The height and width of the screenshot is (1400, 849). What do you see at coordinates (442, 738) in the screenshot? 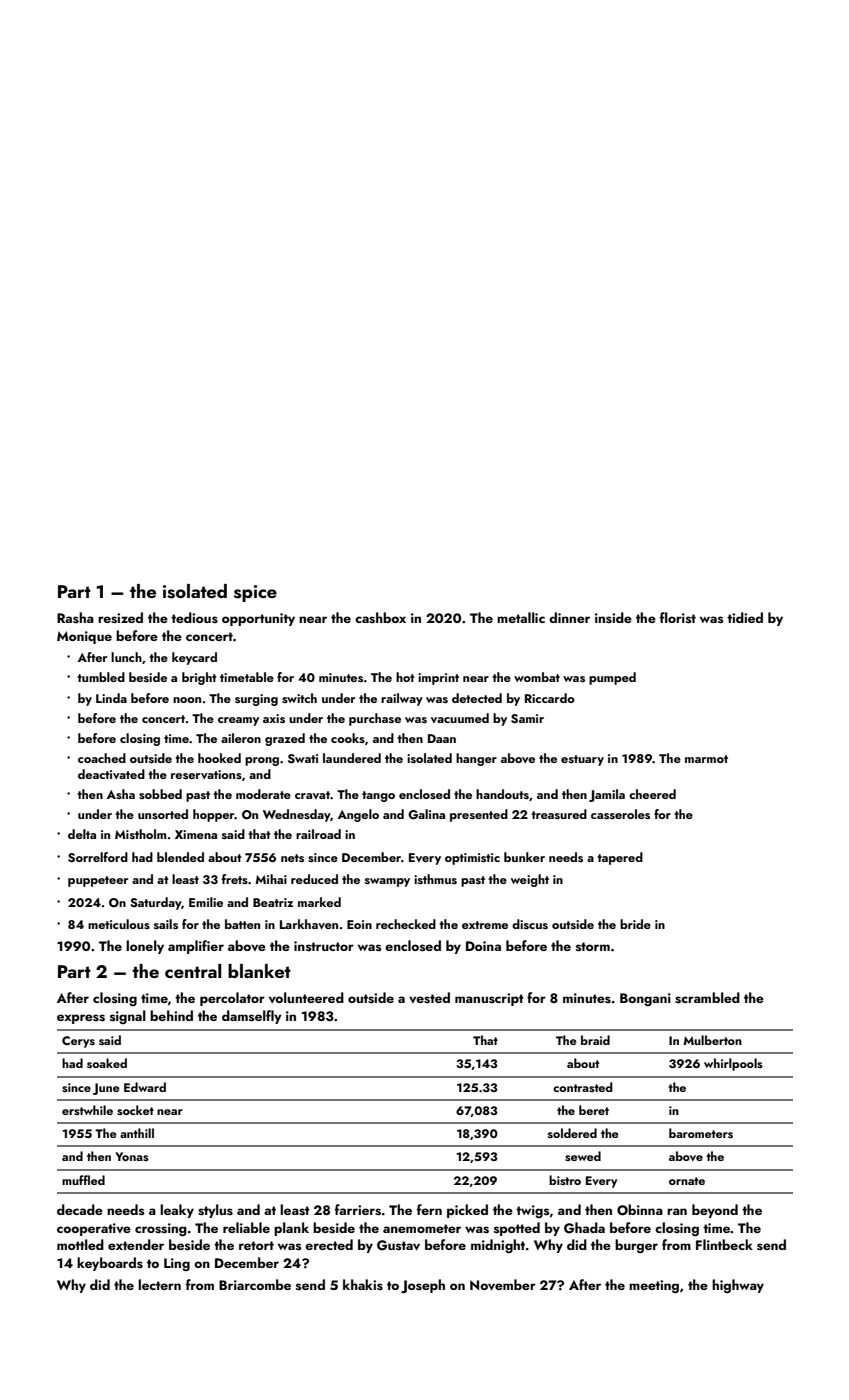
I see `Daan` at bounding box center [442, 738].
